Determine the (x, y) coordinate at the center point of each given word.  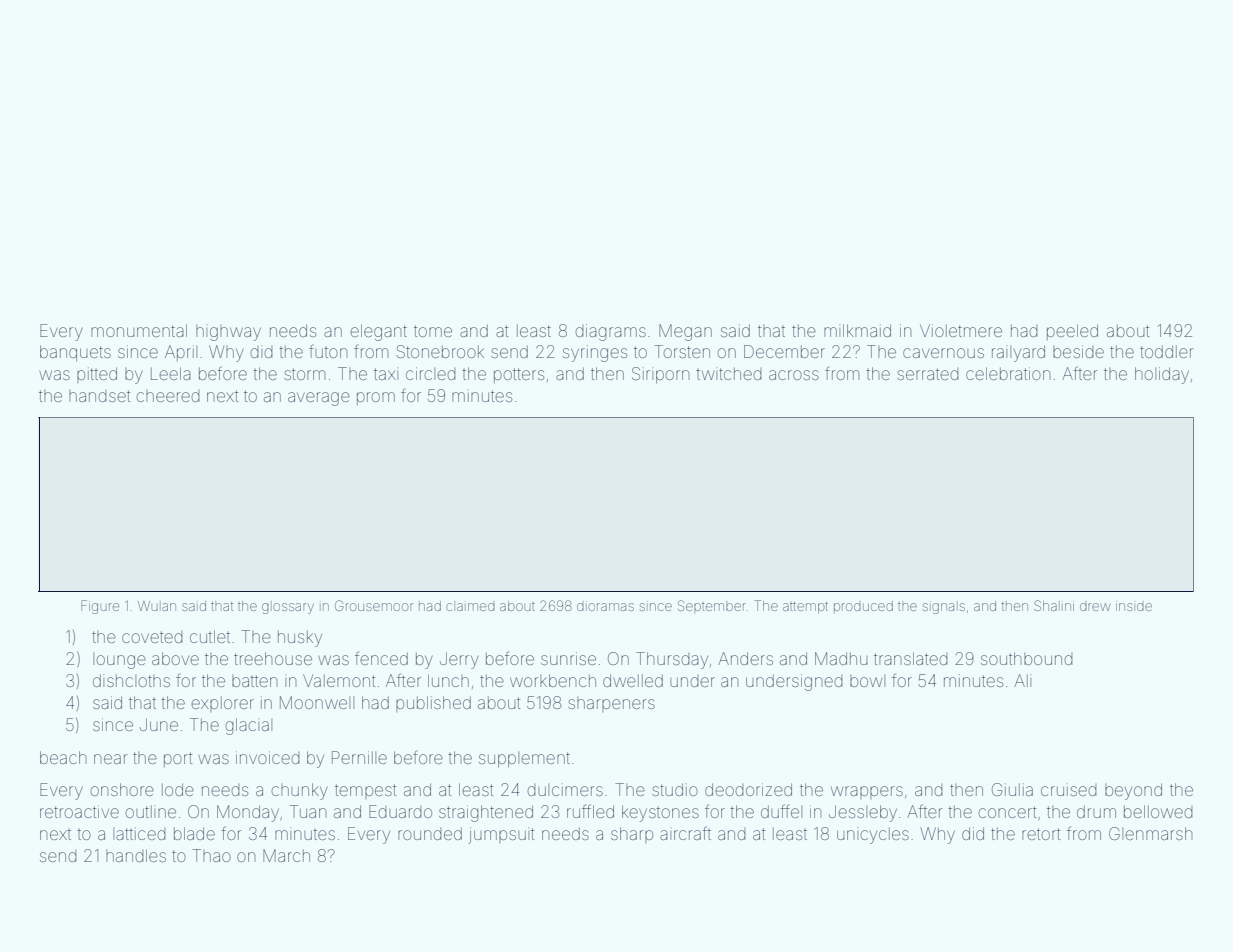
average (319, 399)
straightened (486, 813)
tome (433, 331)
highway (228, 333)
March (286, 855)
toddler (1166, 351)
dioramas (605, 607)
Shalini (1054, 605)
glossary (288, 608)
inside (1134, 607)
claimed (470, 607)
